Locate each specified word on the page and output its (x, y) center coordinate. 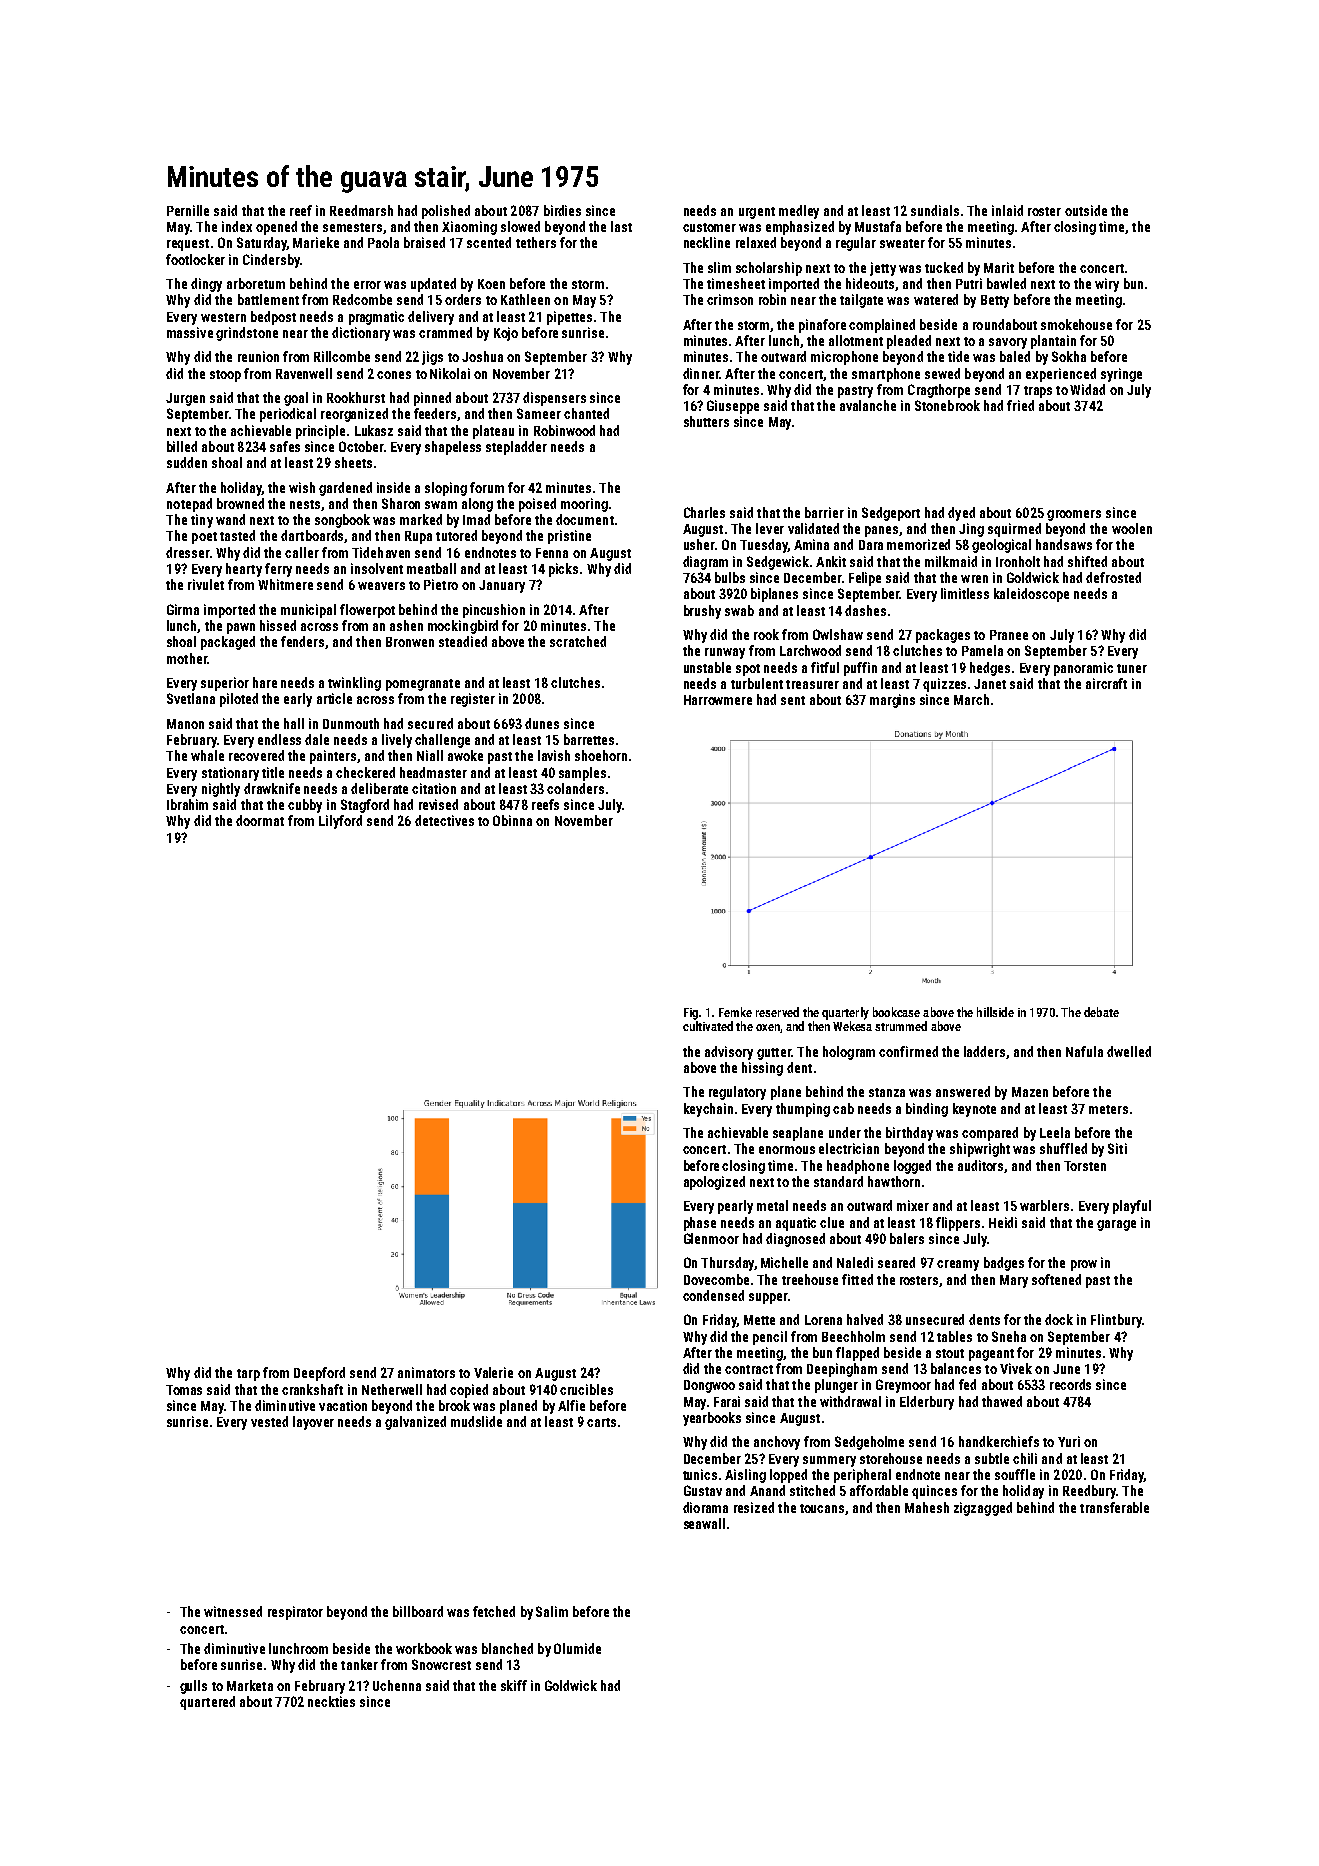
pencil (770, 1338)
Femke (735, 1012)
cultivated (708, 1026)
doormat (260, 820)
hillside (995, 1012)
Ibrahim (187, 804)
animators (426, 1372)
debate (1101, 1012)
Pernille (188, 210)
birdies (562, 210)
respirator (295, 1613)
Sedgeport (891, 514)
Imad (476, 519)
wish (302, 487)
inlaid (1007, 210)
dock (1059, 1319)
